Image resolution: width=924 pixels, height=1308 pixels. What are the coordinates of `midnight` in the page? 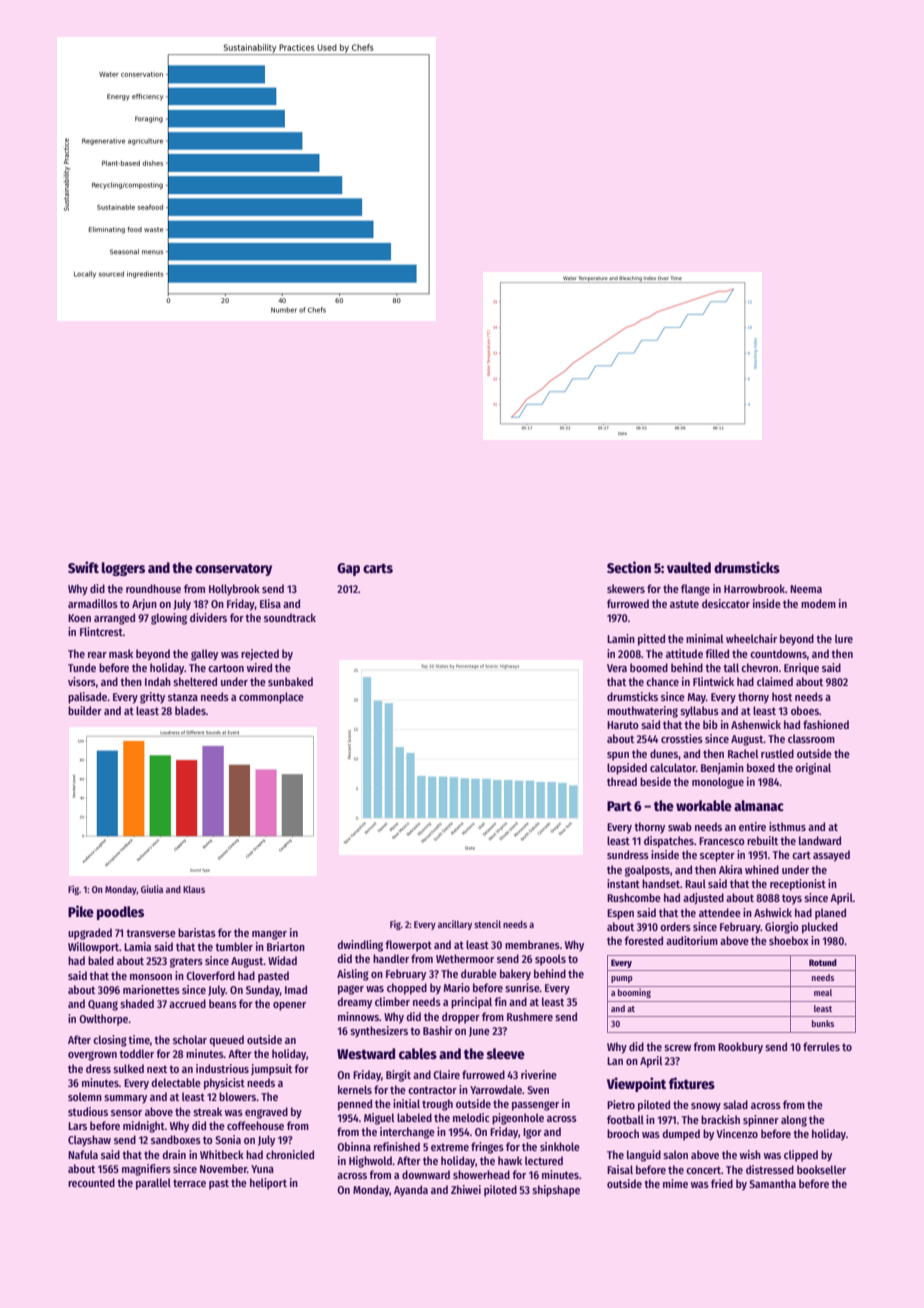 It's located at (144, 1127).
